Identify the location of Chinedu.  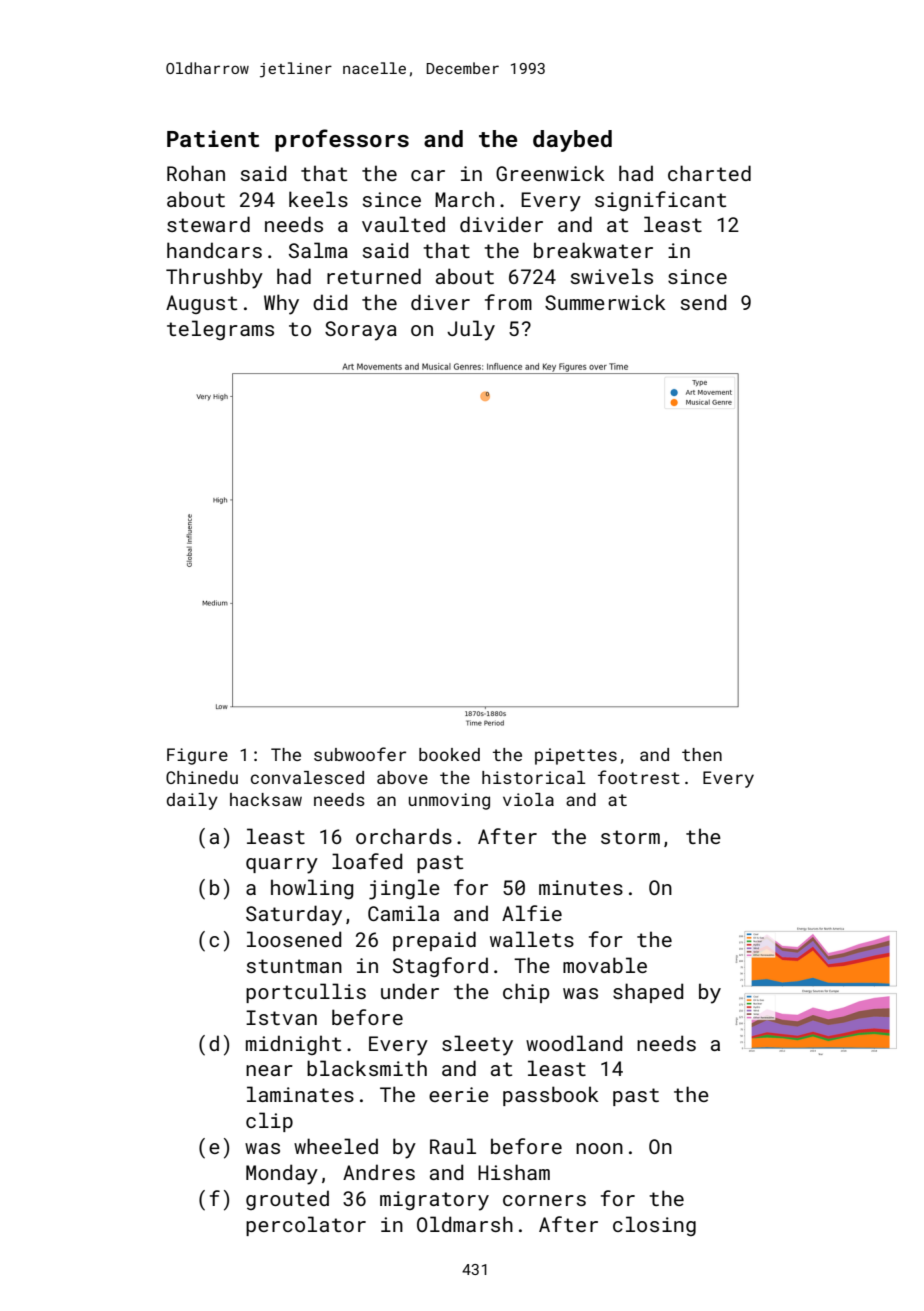
(202, 777).
